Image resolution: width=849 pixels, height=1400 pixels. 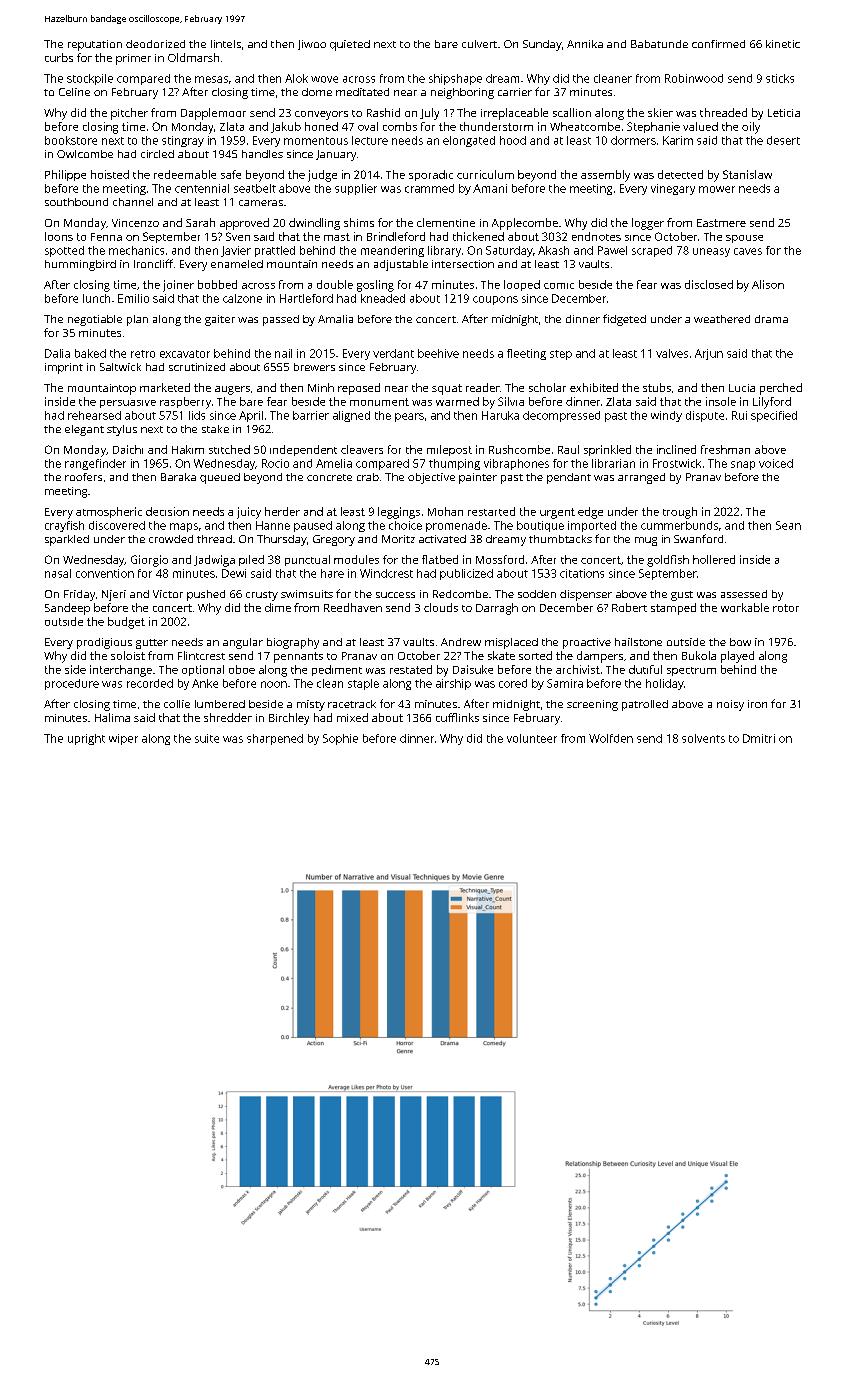 What do you see at coordinates (249, 513) in the screenshot?
I see `juicy` at bounding box center [249, 513].
